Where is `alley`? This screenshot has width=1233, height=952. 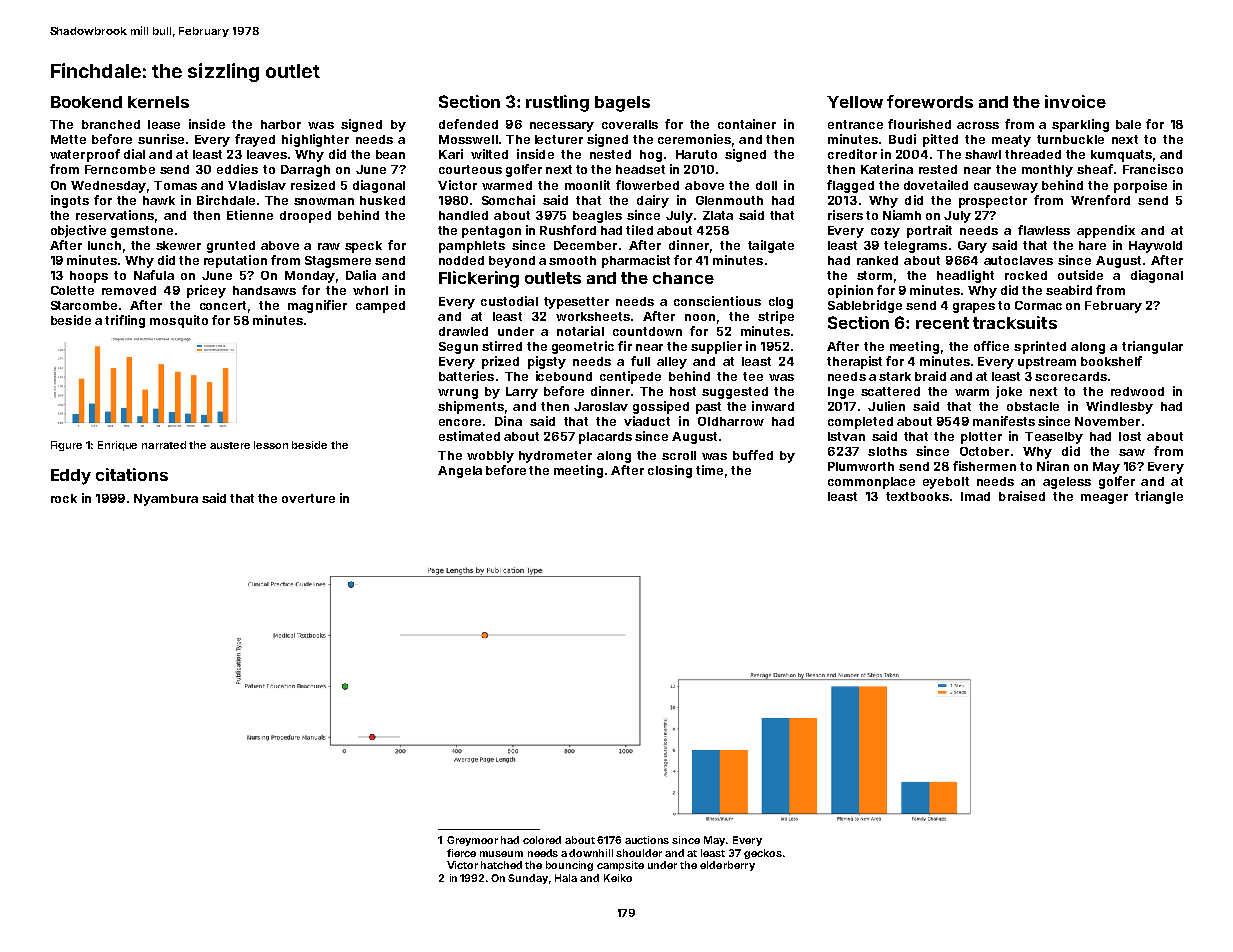 alley is located at coordinates (672, 363).
